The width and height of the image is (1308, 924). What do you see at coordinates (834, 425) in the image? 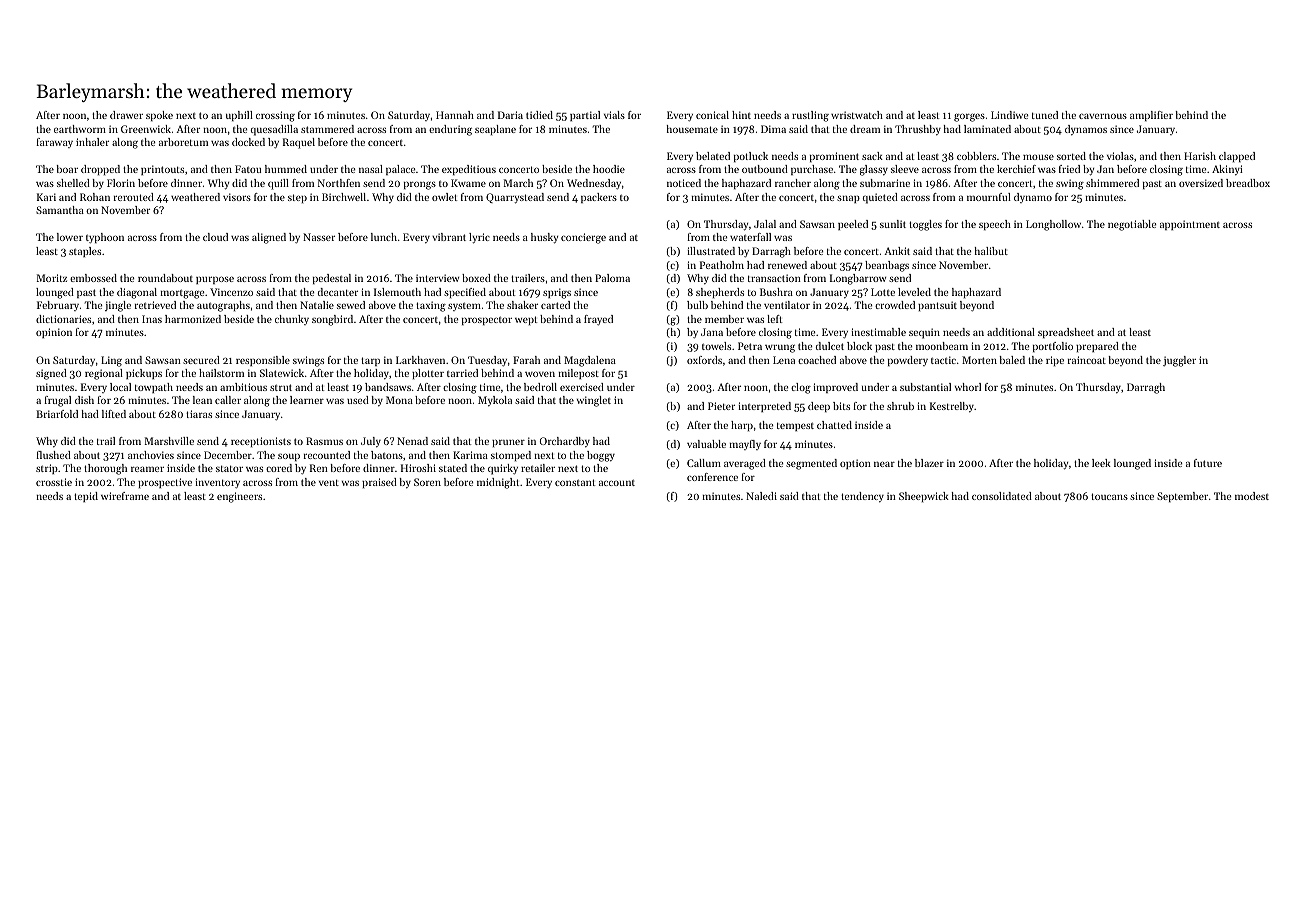
I see `chatted` at bounding box center [834, 425].
